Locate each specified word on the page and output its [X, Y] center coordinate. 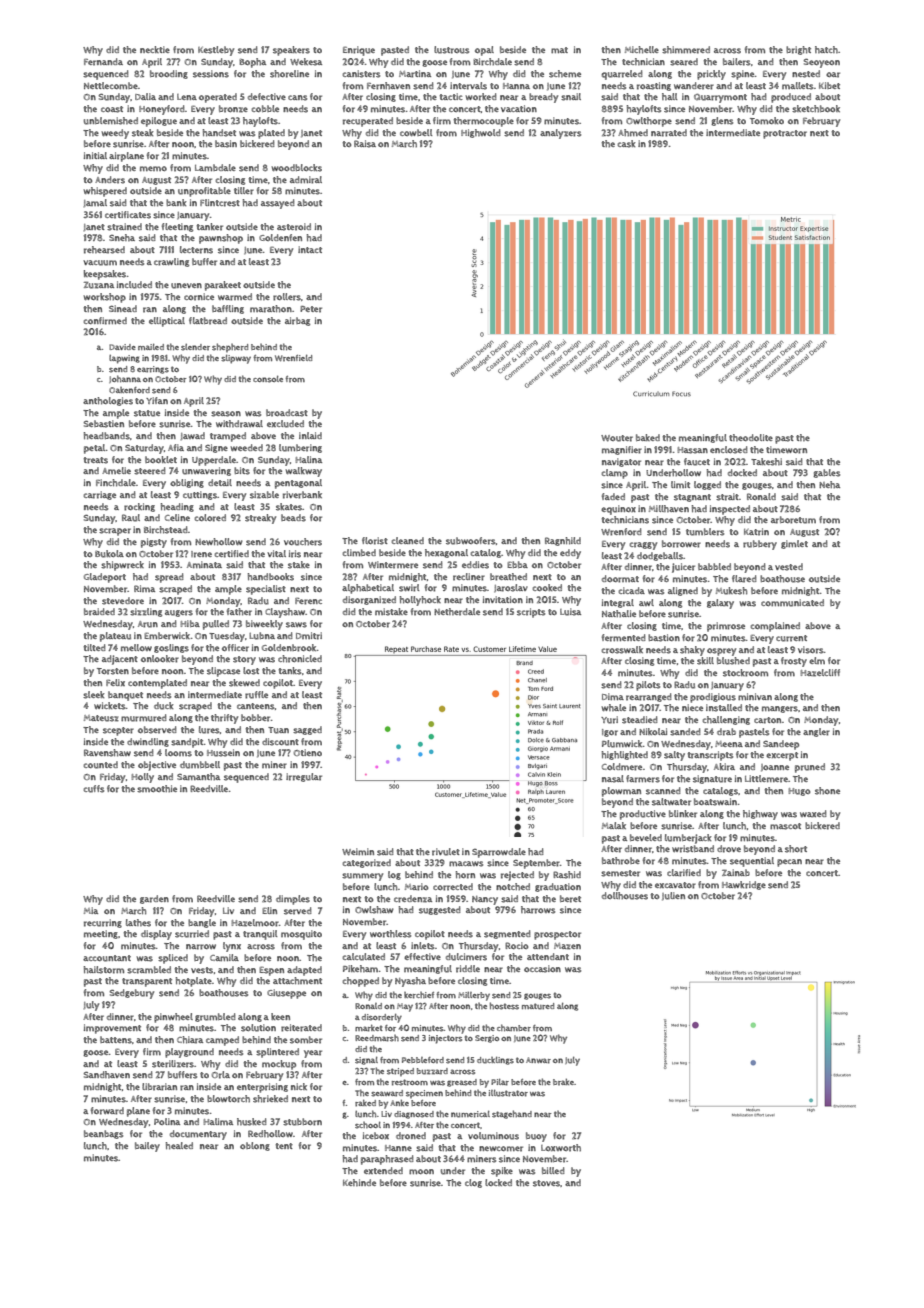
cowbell [416, 132]
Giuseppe [286, 994]
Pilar [500, 1082]
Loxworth [561, 1148]
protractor [785, 134]
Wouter [617, 438]
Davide [122, 347]
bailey [147, 1147]
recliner [469, 577]
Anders [110, 180]
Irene [201, 554]
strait [727, 497]
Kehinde [359, 1182]
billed [553, 1170]
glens [722, 121]
